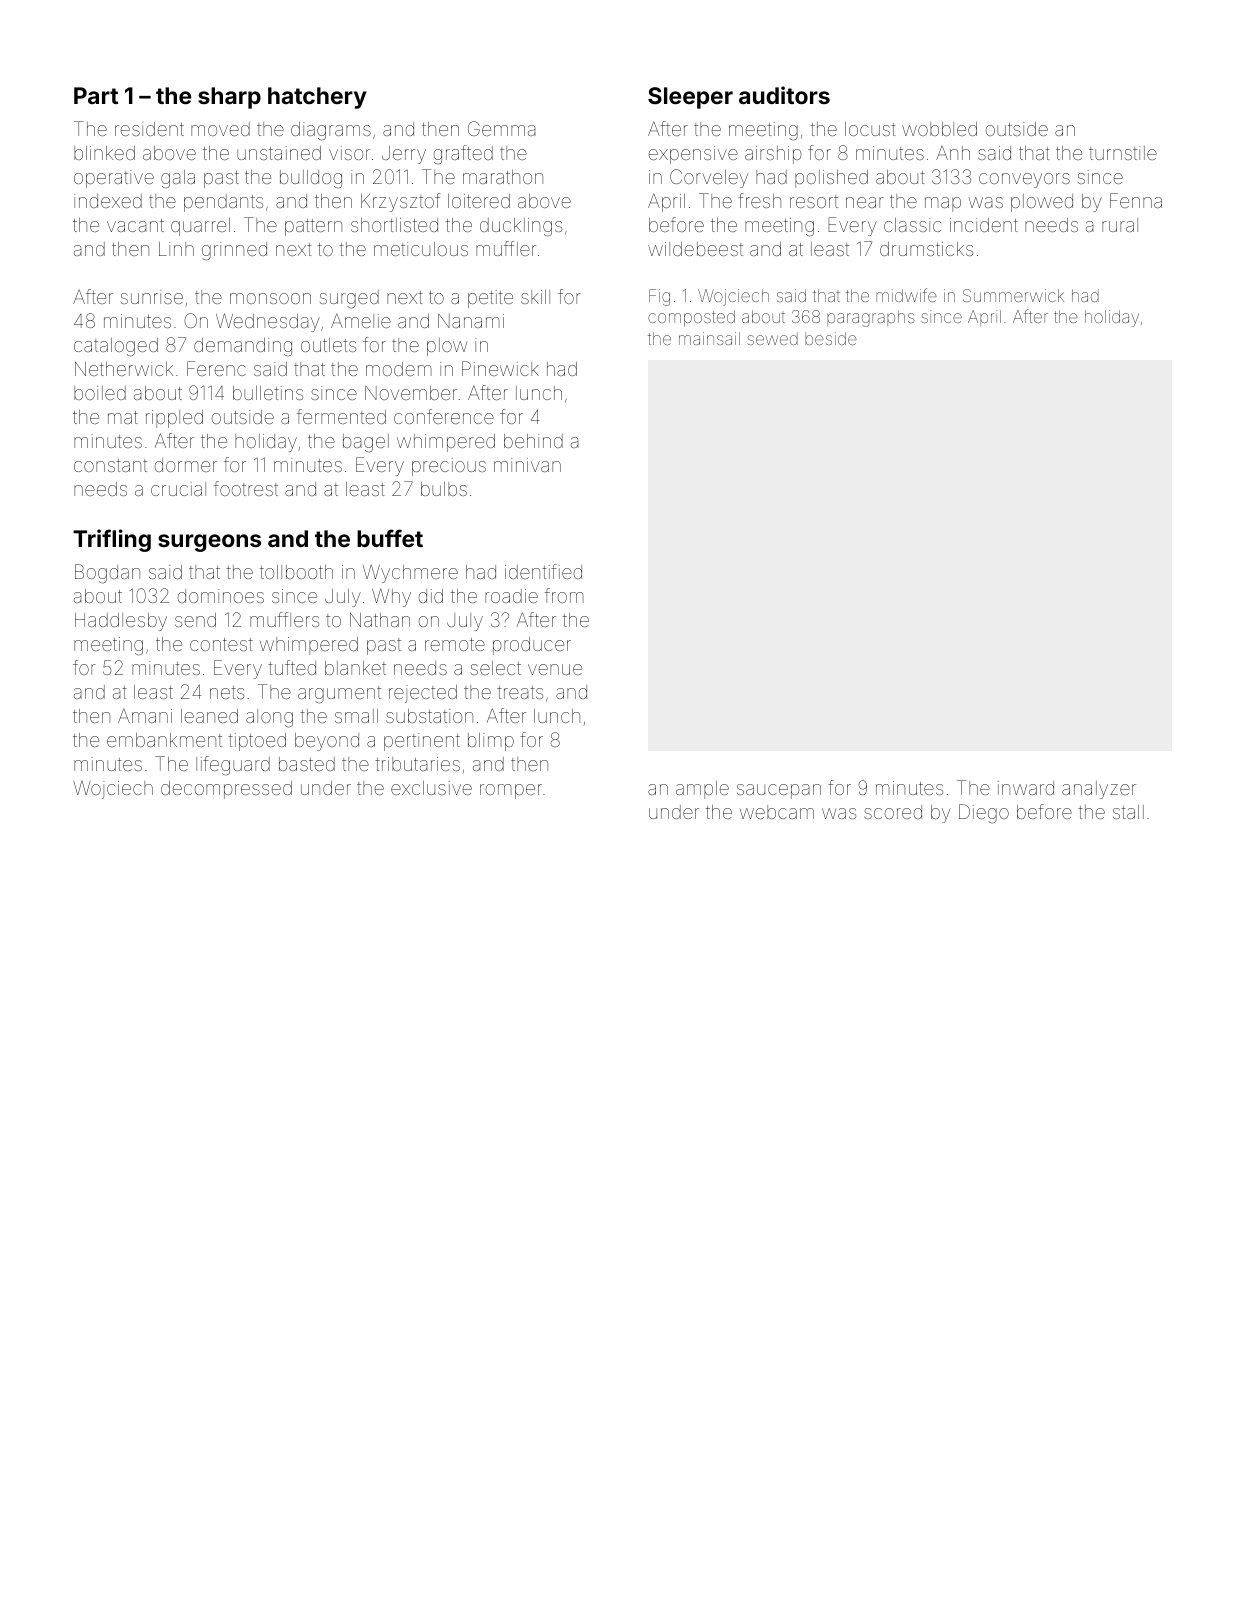 Image resolution: width=1245 pixels, height=1611 pixels. Describe the element at coordinates (226, 790) in the screenshot. I see `decompressed` at that location.
